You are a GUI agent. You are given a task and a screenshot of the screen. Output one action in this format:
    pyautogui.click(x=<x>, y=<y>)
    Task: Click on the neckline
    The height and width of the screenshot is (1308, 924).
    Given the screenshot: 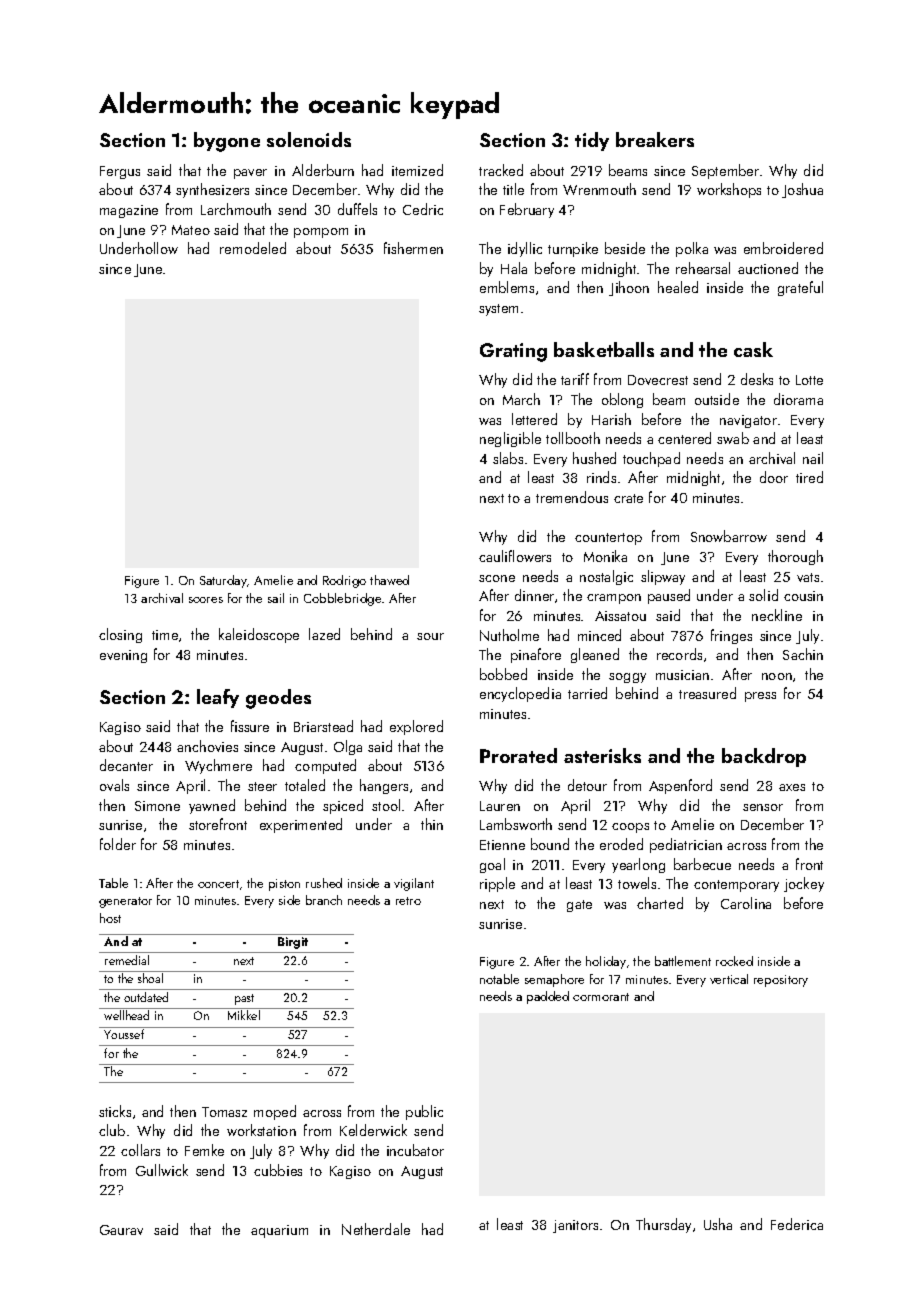 What is the action you would take?
    pyautogui.click(x=777, y=615)
